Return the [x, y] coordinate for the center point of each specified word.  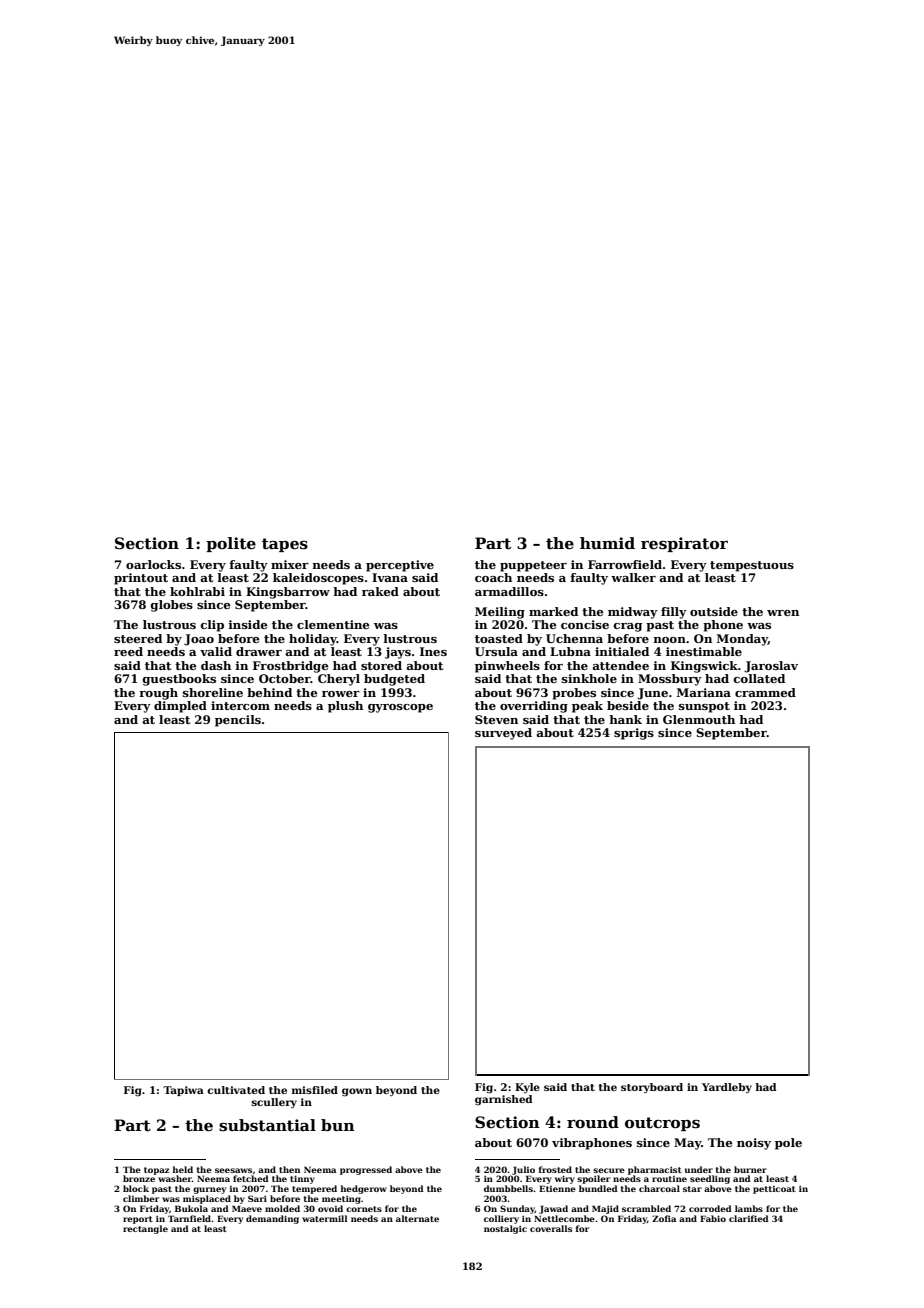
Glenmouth [699, 719]
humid [607, 543]
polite [231, 544]
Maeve [247, 1208]
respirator [684, 544]
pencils [238, 721]
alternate [417, 1218]
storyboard [652, 1088]
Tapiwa [183, 1091]
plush [345, 707]
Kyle [527, 1088]
